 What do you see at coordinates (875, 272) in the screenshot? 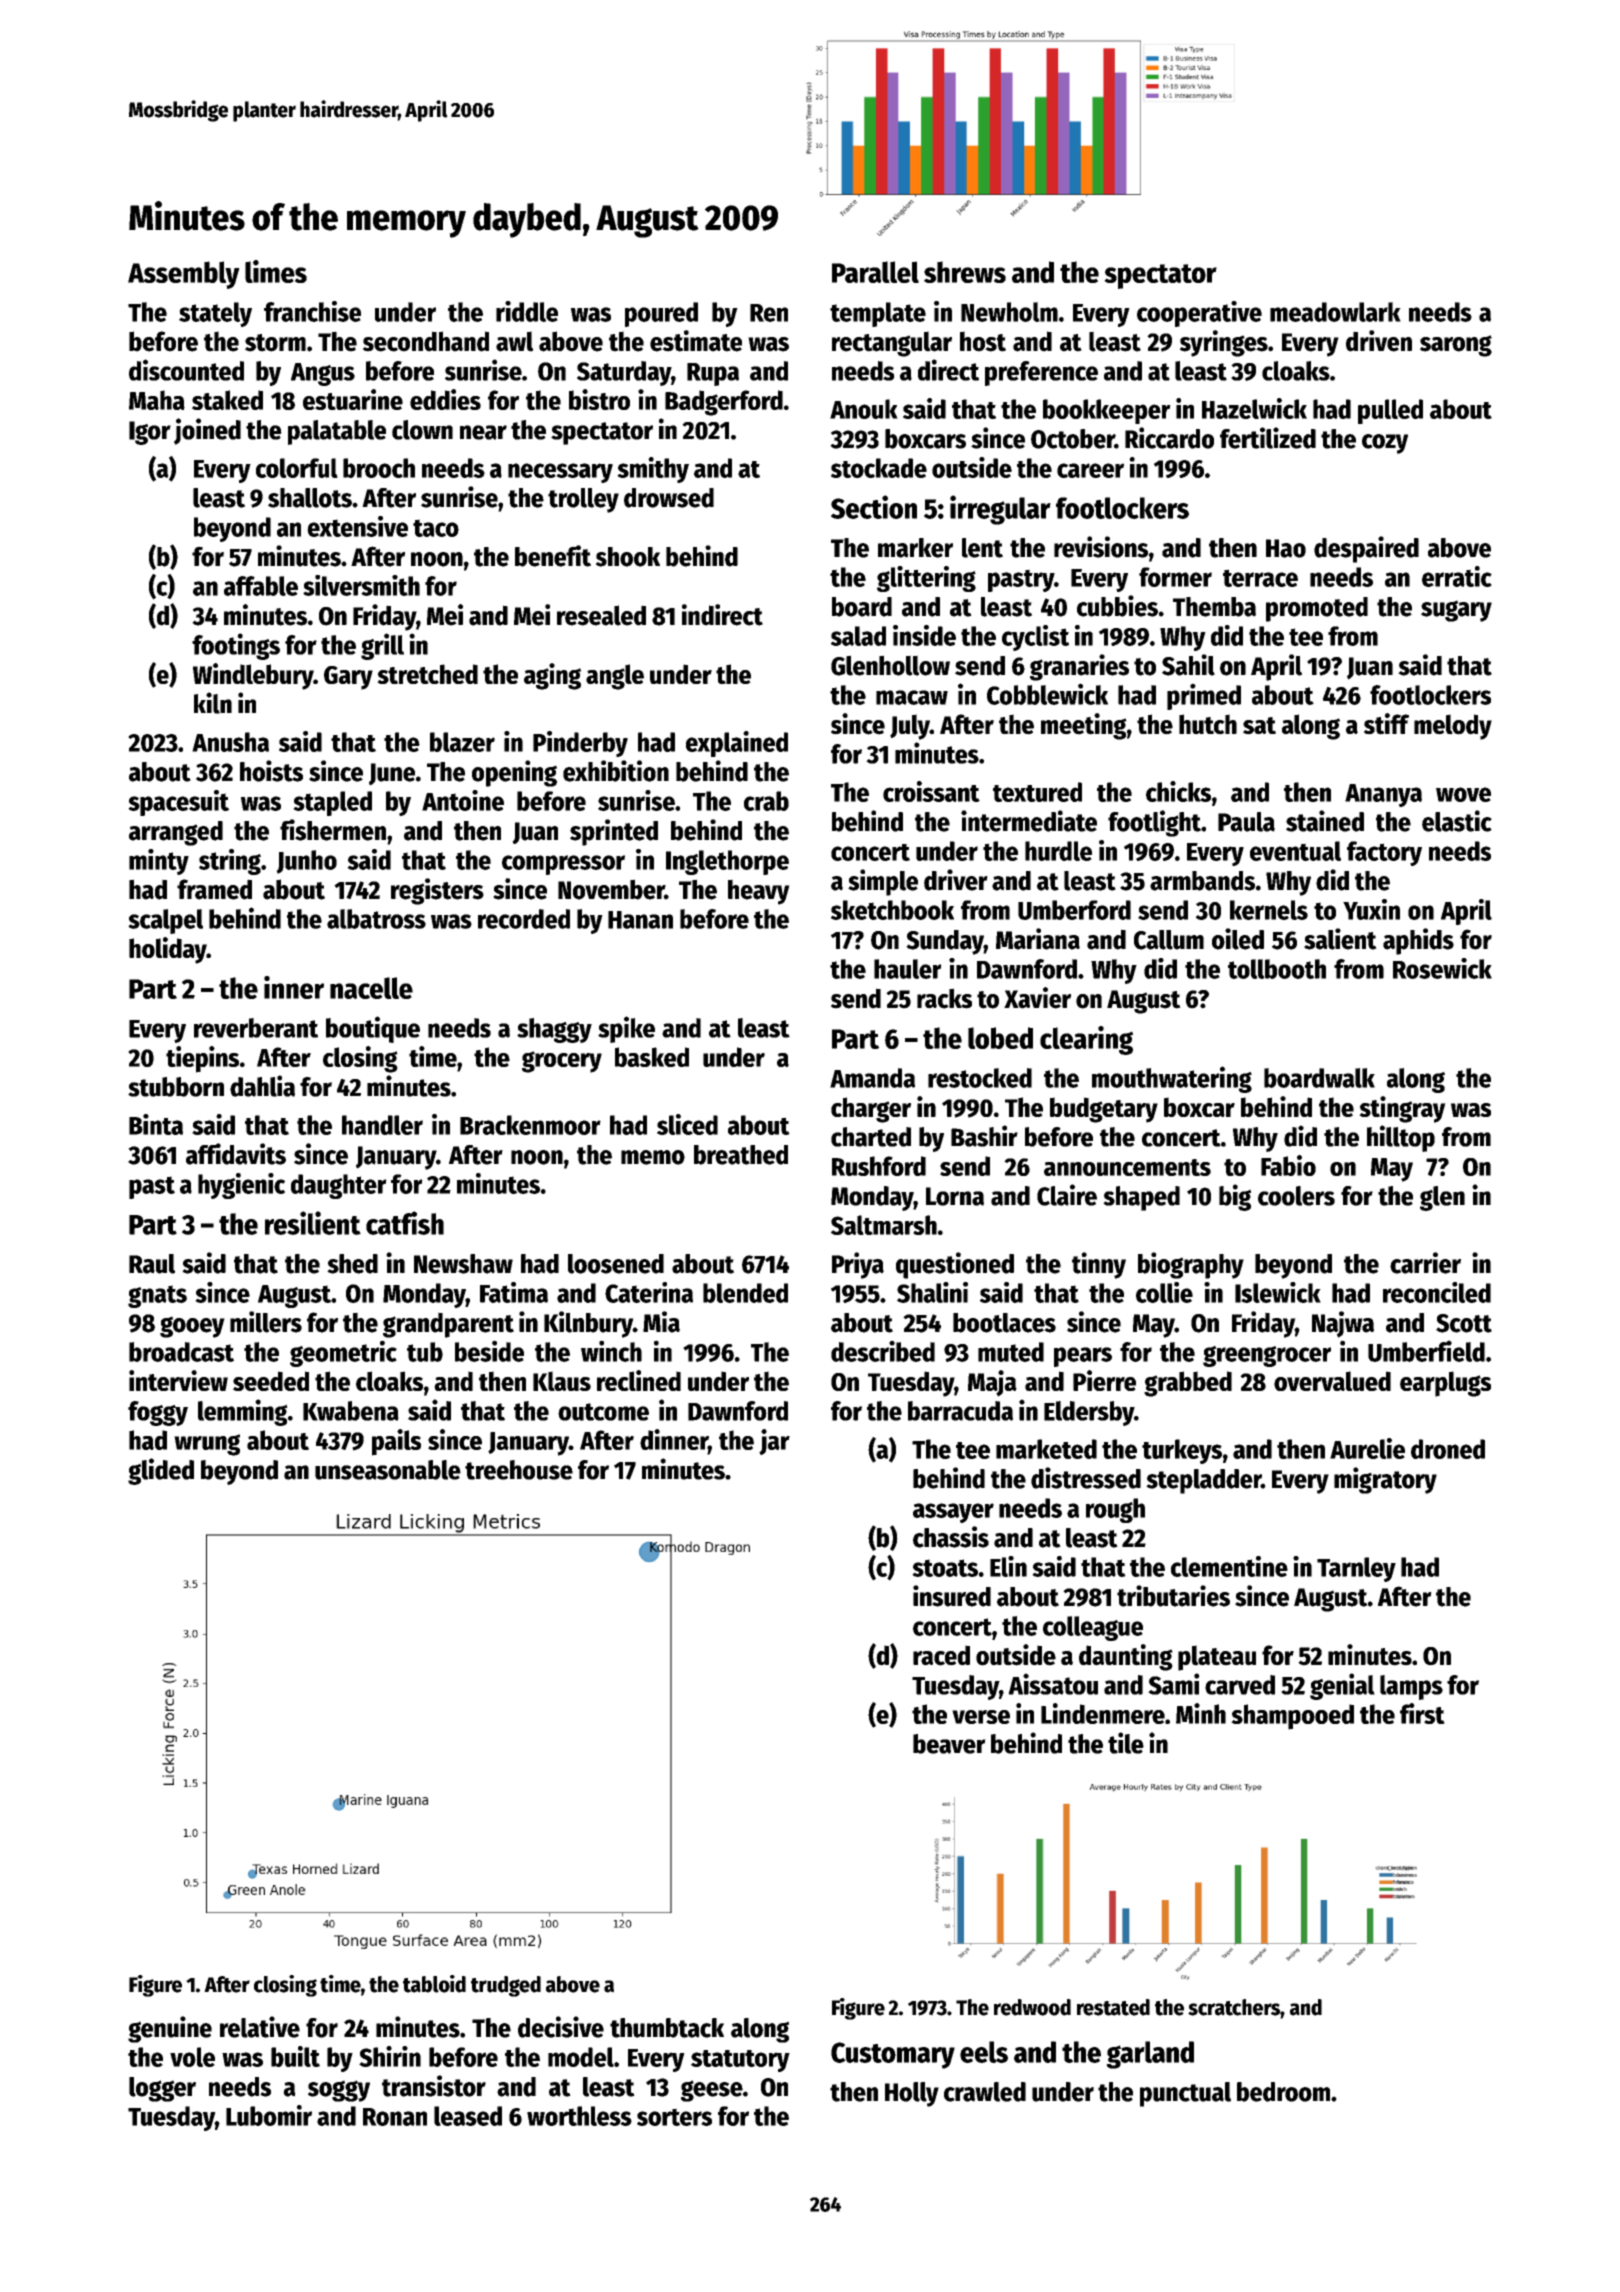
I see `Parallel` at bounding box center [875, 272].
